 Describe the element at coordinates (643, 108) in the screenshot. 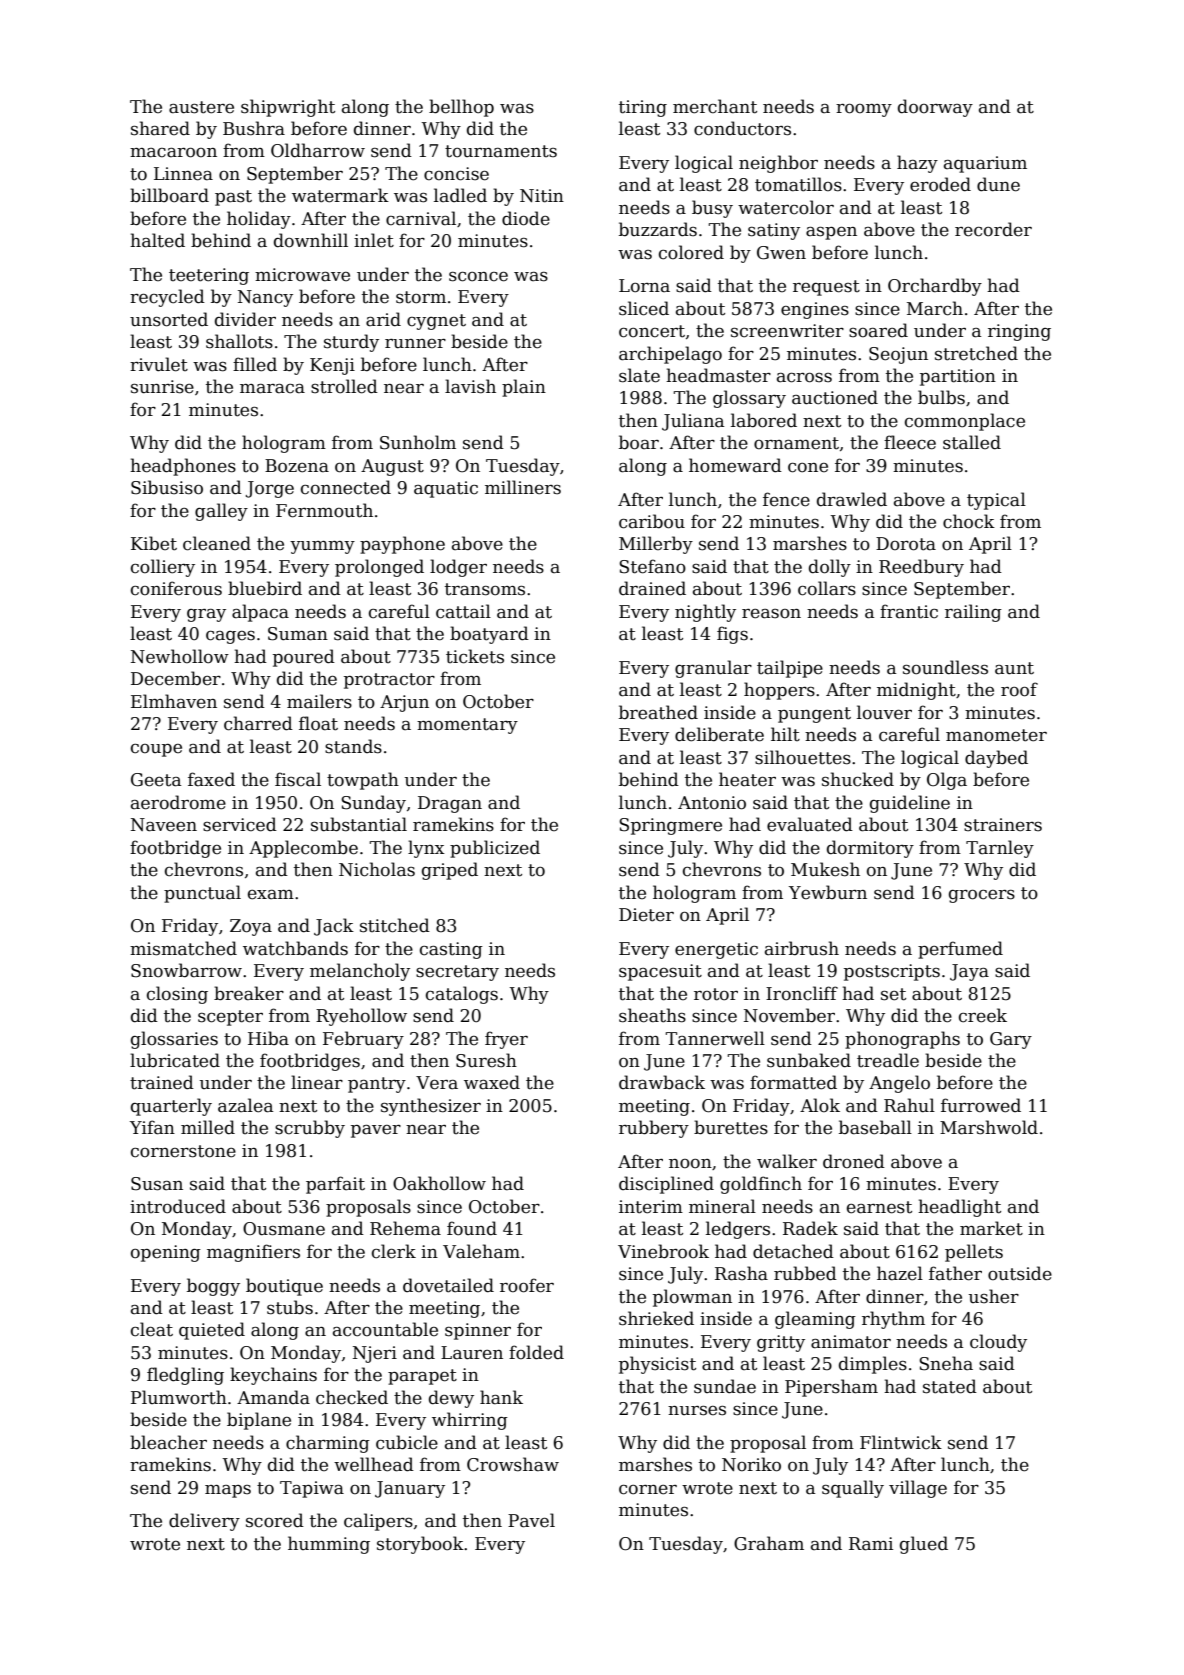

I see `tiring` at that location.
